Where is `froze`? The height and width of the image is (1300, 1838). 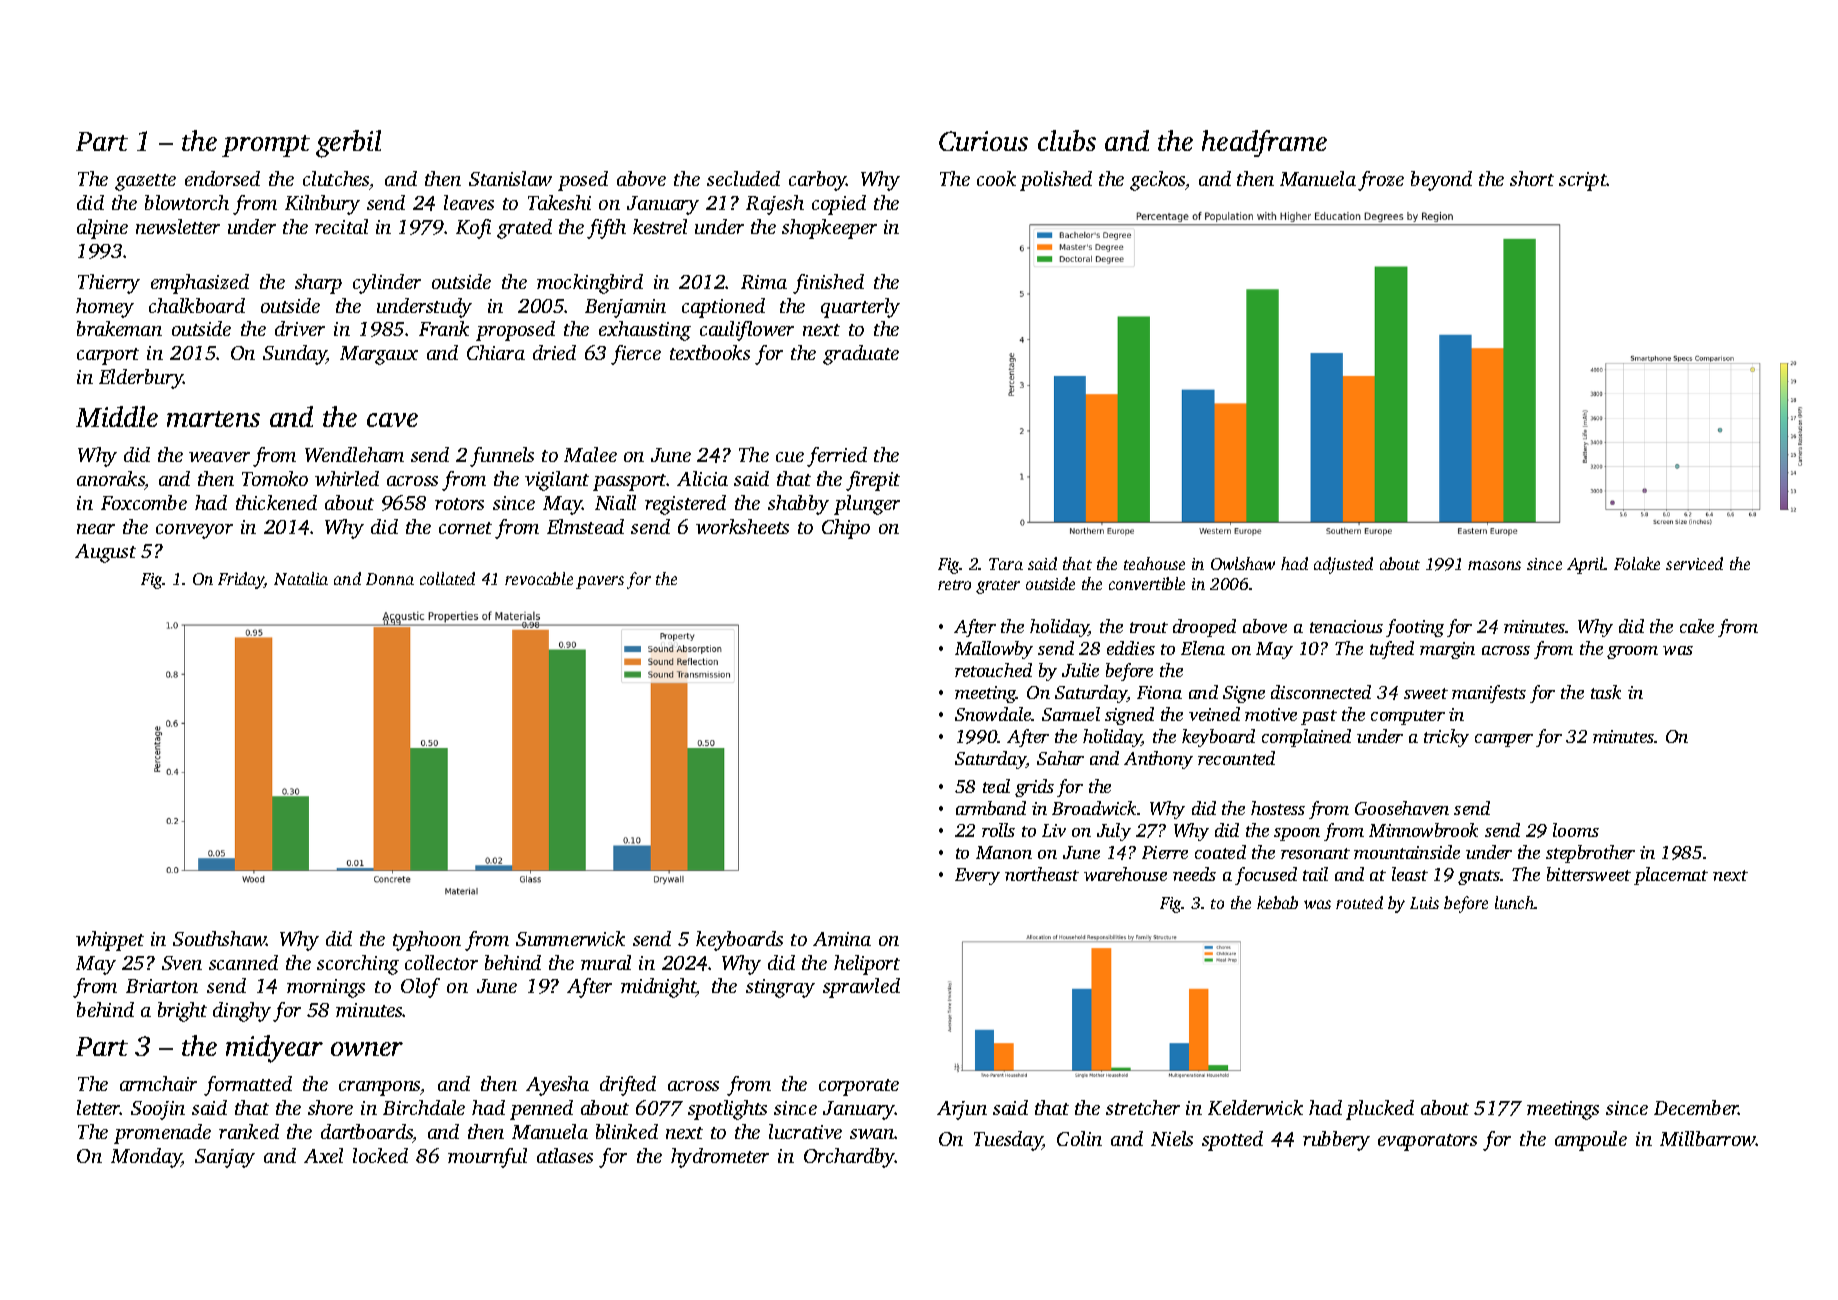 froze is located at coordinates (1381, 181).
